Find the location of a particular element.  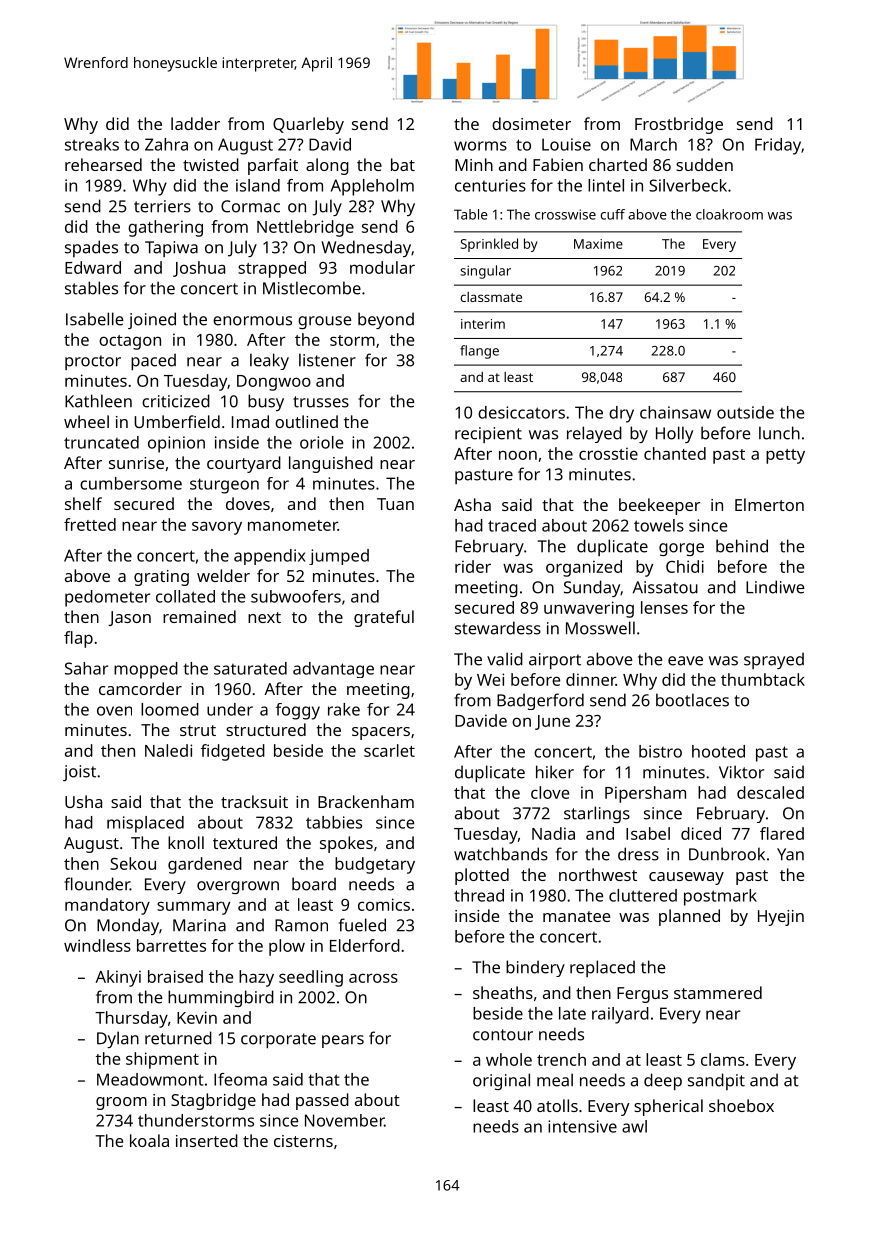

spacers is located at coordinates (381, 733).
